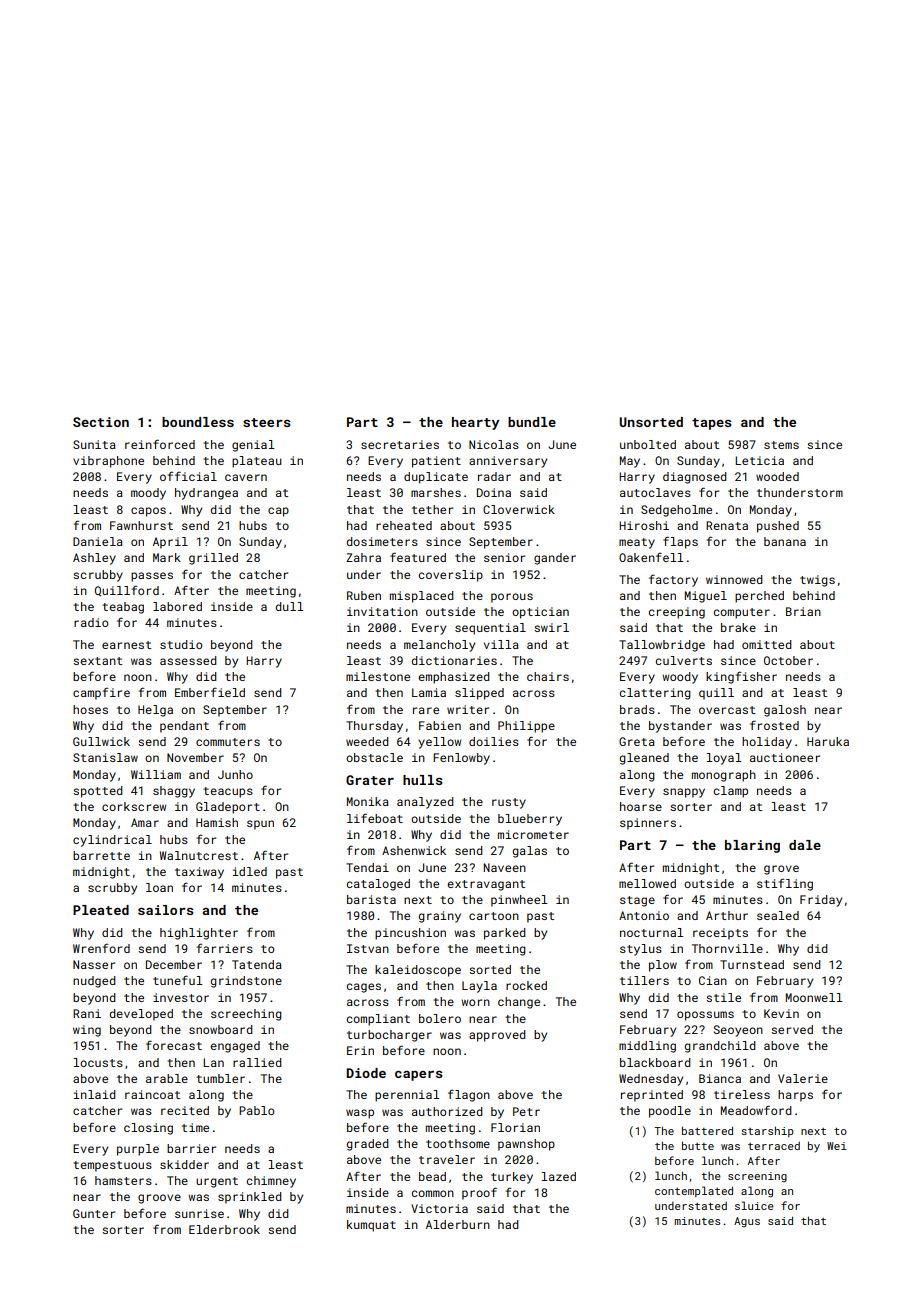 Image resolution: width=924 pixels, height=1308 pixels. I want to click on Greta, so click(637, 741).
